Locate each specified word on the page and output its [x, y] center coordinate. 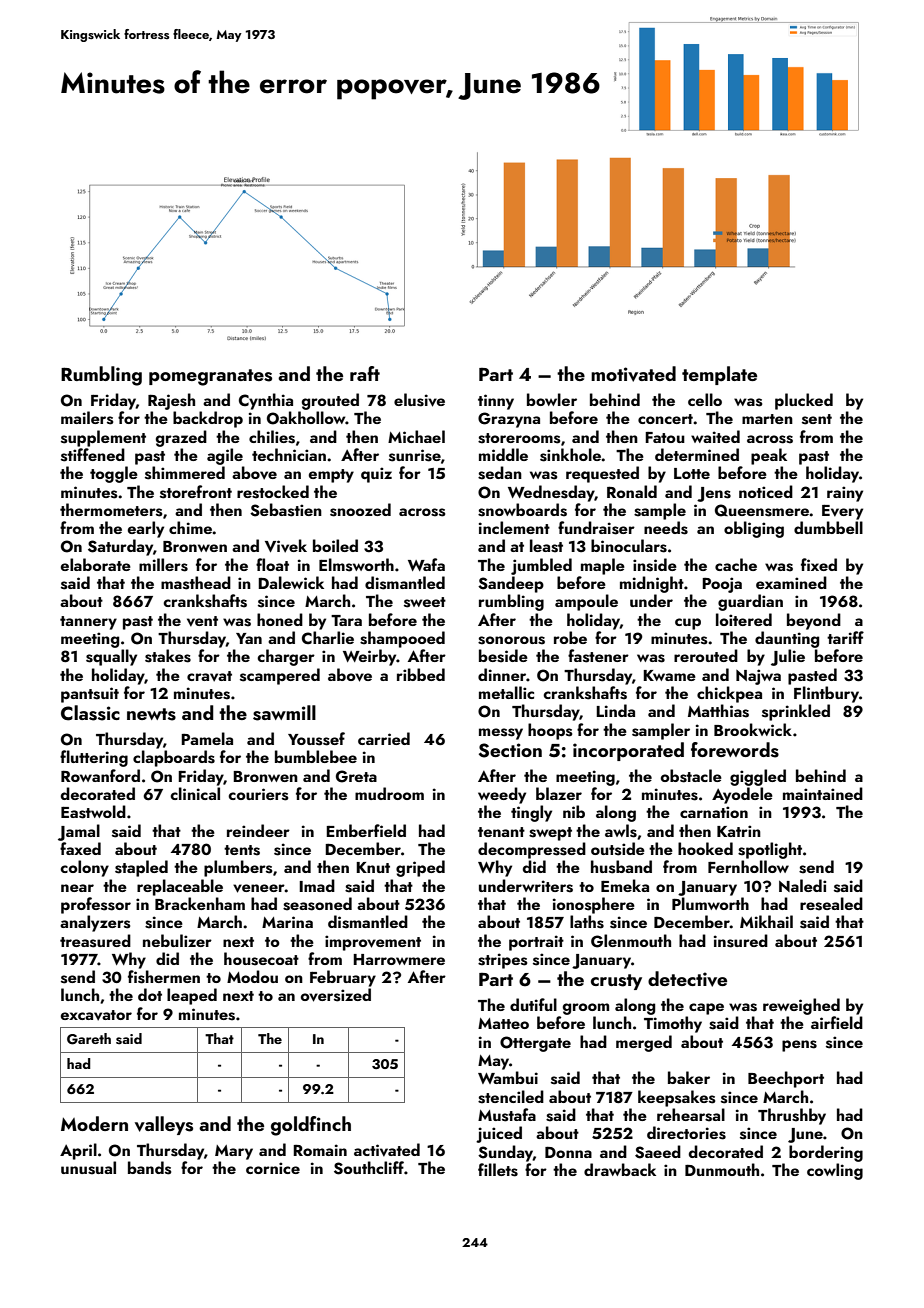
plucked [804, 401]
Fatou [665, 437]
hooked [705, 848]
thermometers [111, 510]
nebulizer [177, 940]
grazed [181, 438]
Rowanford [100, 775]
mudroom [389, 793]
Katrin [739, 831]
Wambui [508, 1077]
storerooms [519, 438]
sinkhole [570, 455]
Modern [94, 1123]
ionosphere [594, 905]
